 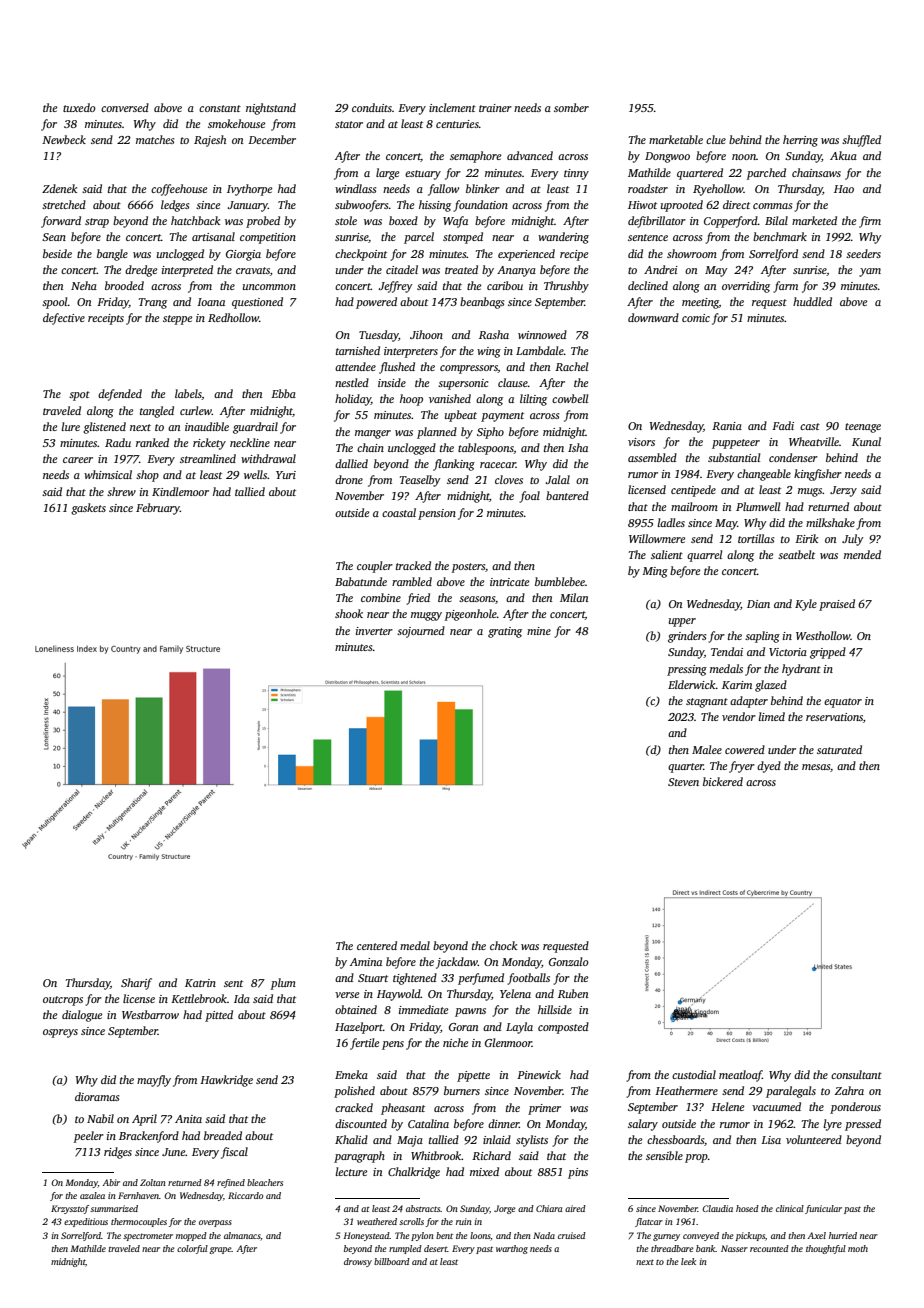 What do you see at coordinates (653, 317) in the page?
I see `downward` at bounding box center [653, 317].
